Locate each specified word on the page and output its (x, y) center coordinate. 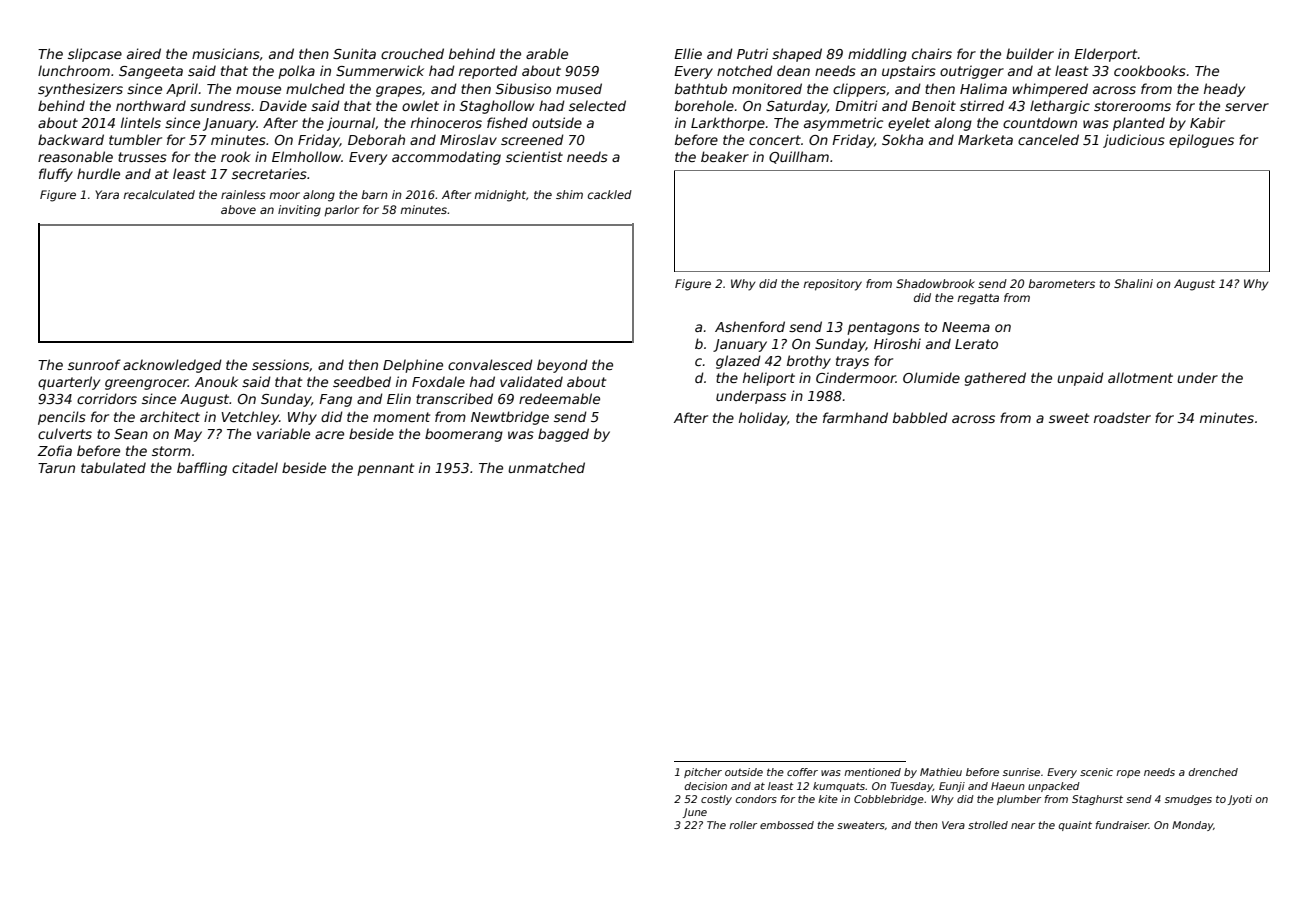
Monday (1192, 826)
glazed (738, 362)
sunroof (94, 364)
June (695, 813)
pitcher (703, 773)
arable (547, 53)
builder (1030, 53)
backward (71, 139)
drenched (1213, 772)
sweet (1069, 418)
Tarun (56, 468)
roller (743, 825)
